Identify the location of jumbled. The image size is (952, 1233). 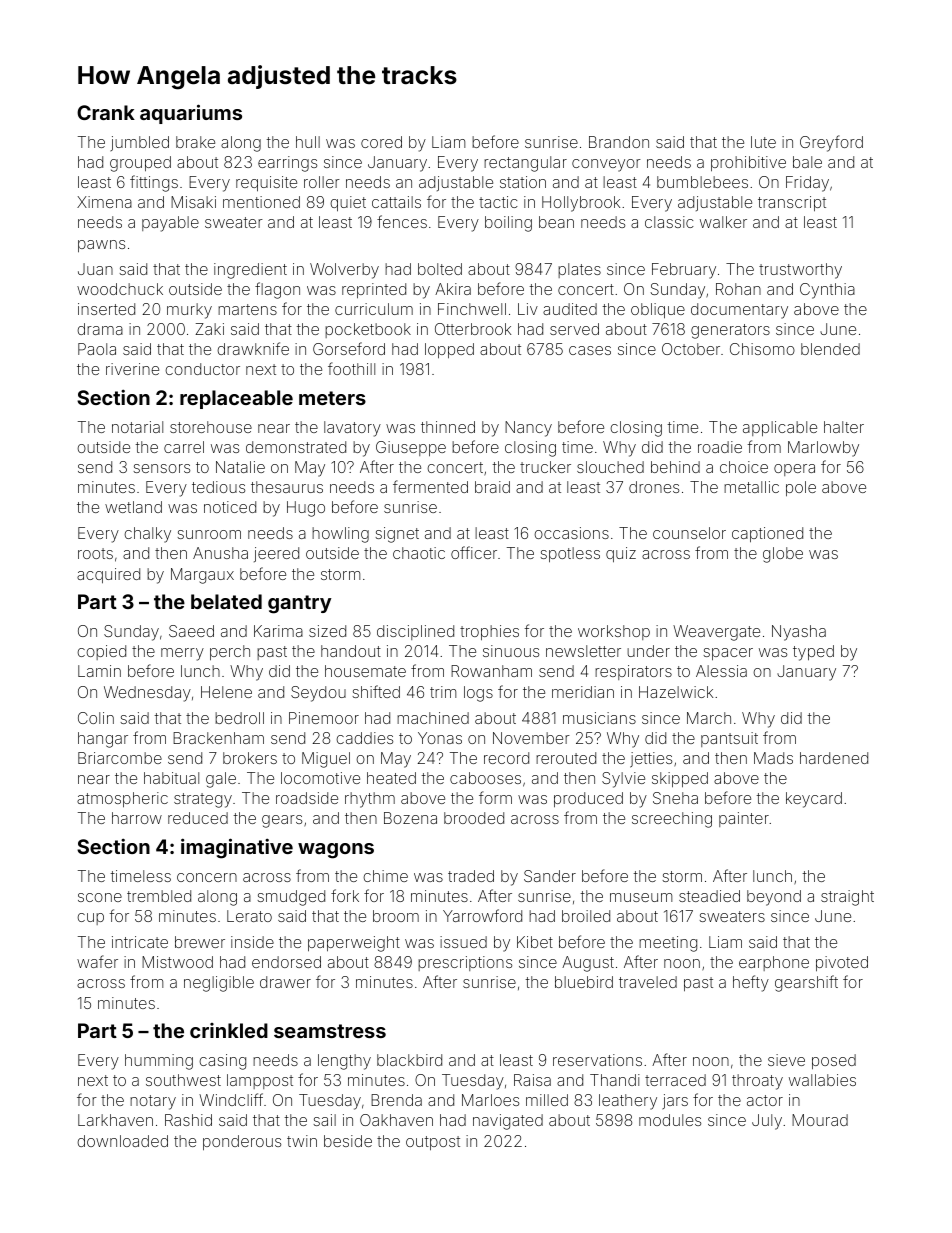
(139, 143).
